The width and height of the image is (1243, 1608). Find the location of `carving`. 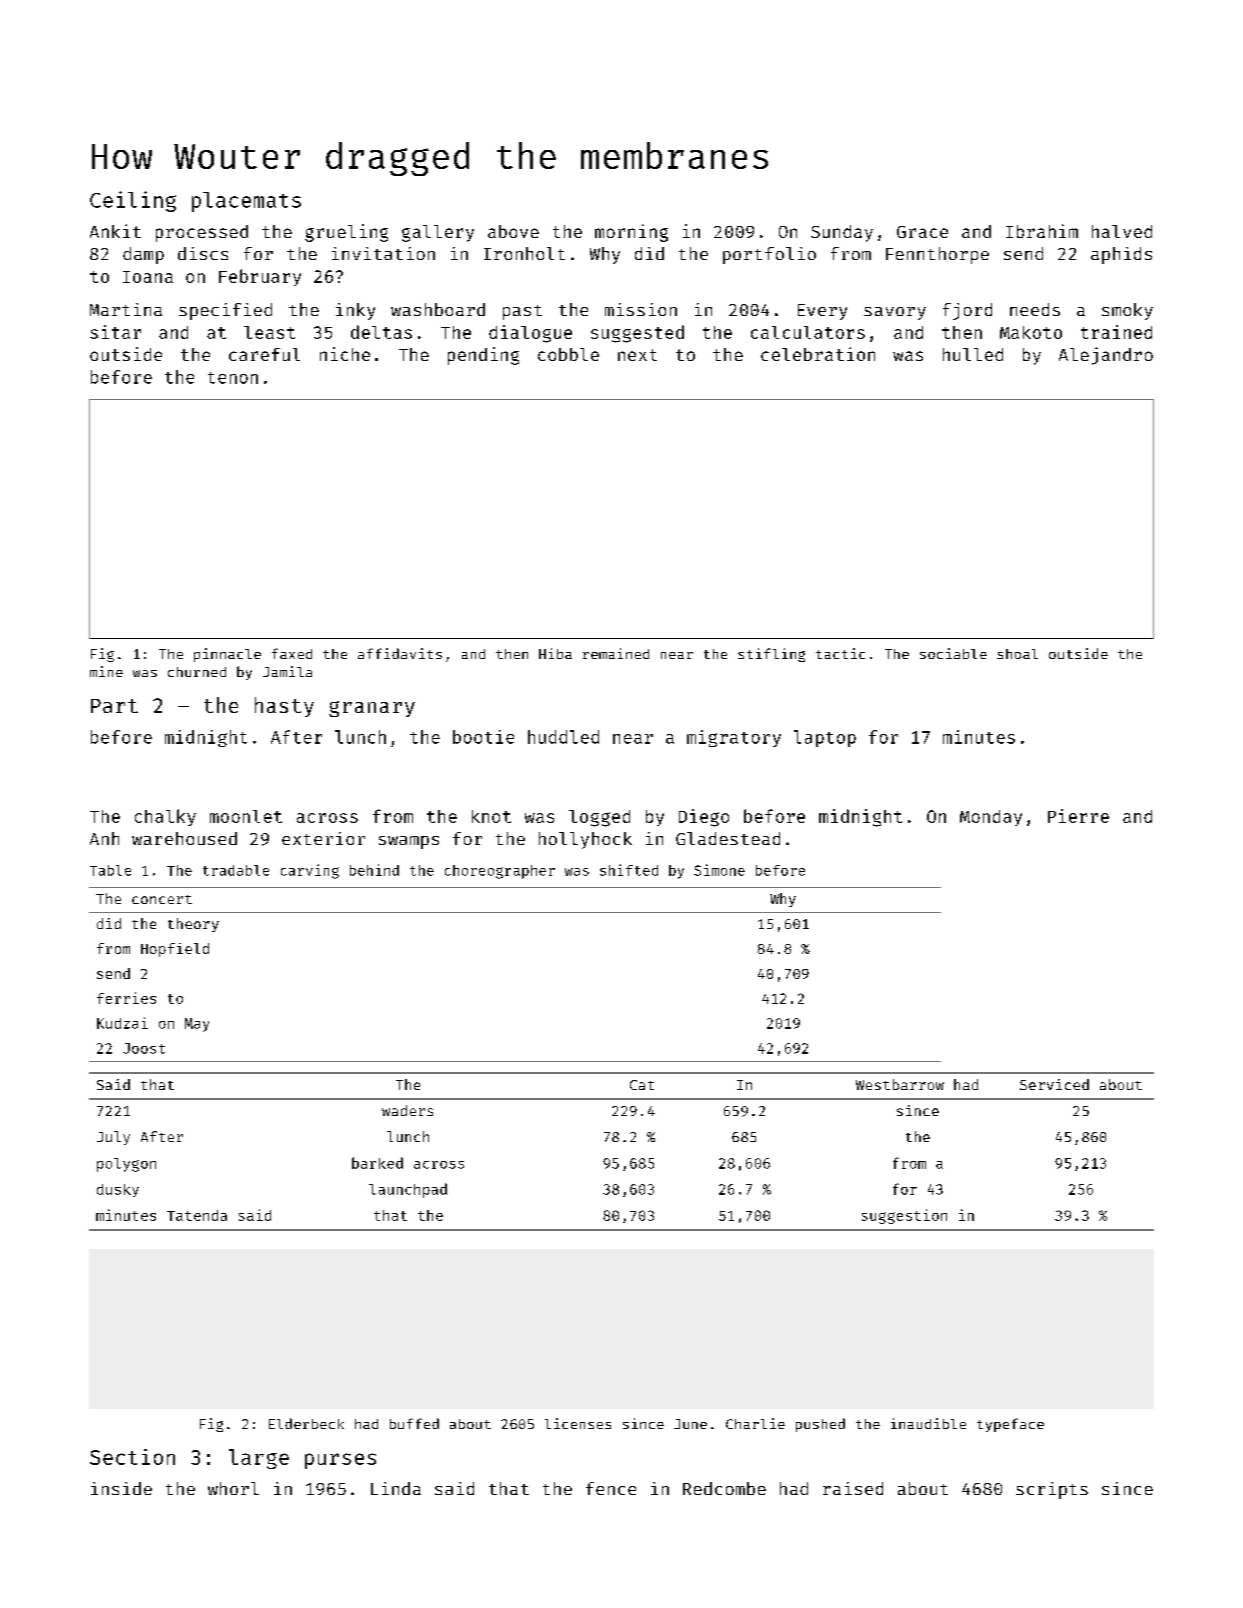

carving is located at coordinates (310, 871).
